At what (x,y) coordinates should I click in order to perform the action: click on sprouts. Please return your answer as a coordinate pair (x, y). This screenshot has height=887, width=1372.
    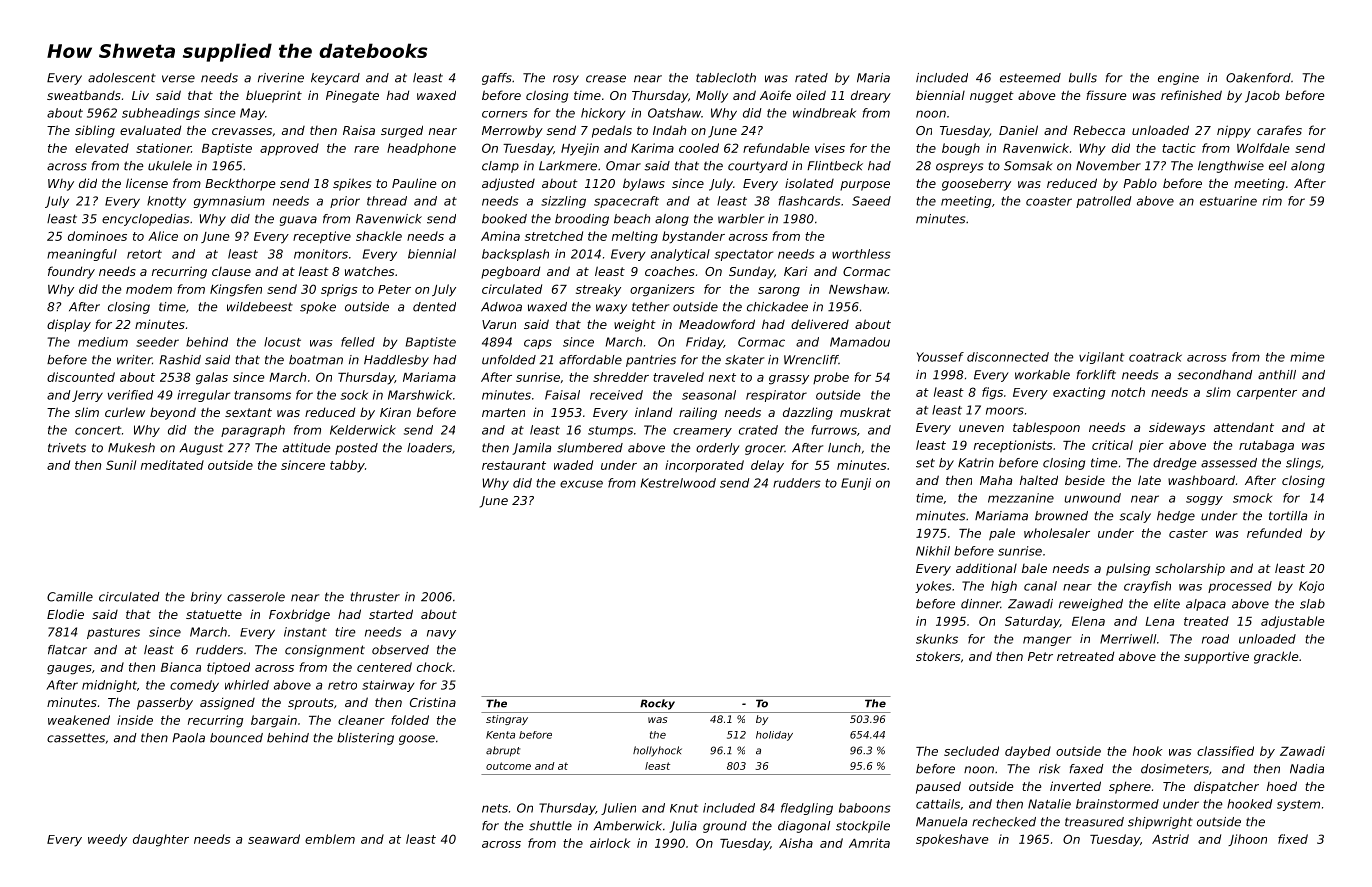
    Looking at the image, I should click on (311, 704).
